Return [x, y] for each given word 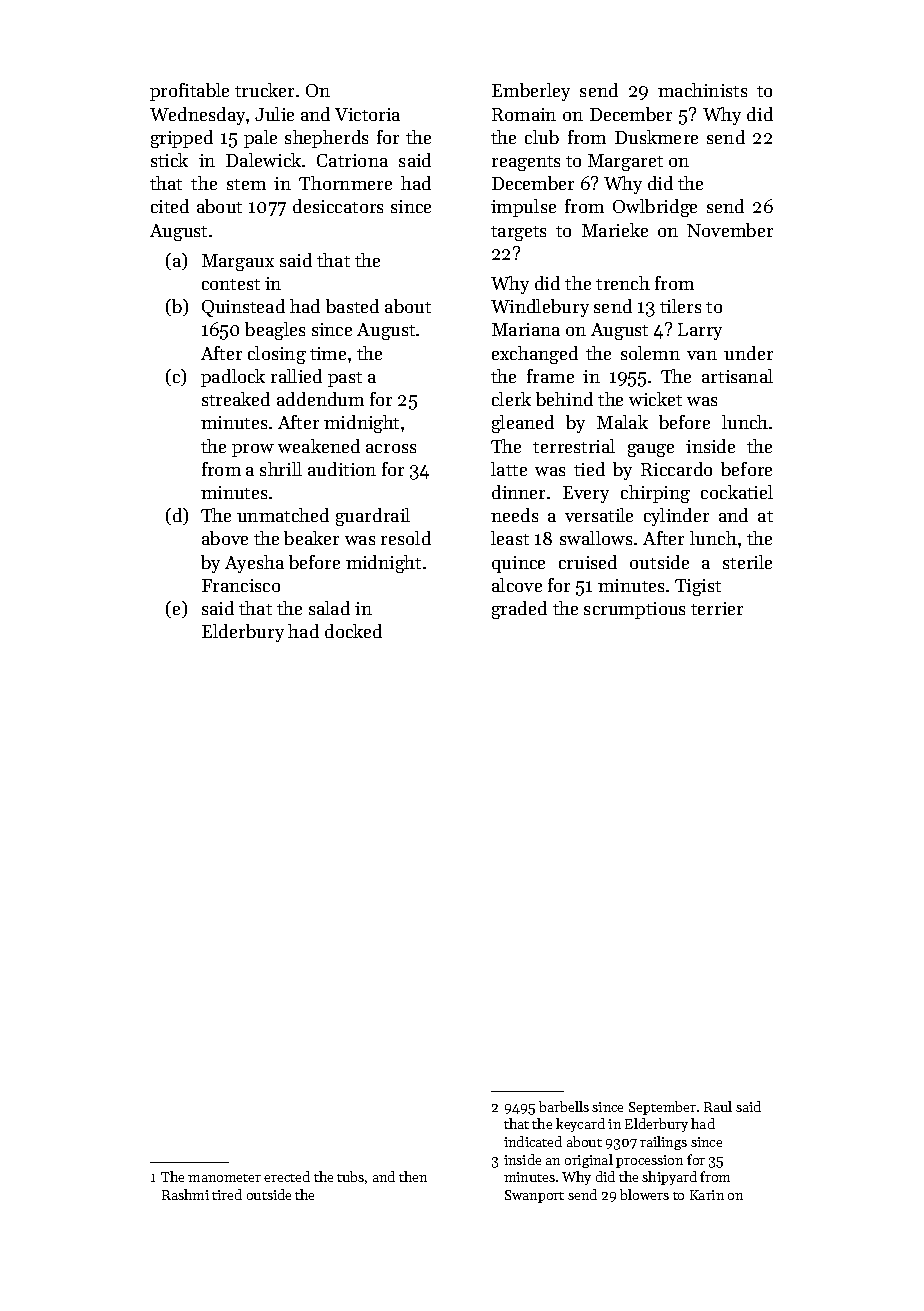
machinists [702, 90]
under [748, 353]
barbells [564, 1106]
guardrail [373, 517]
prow [253, 450]
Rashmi [185, 1194]
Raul [718, 1106]
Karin [707, 1195]
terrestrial [574, 446]
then [413, 1176]
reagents [526, 163]
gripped [182, 139]
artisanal [737, 376]
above [225, 538]
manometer [224, 1178]
